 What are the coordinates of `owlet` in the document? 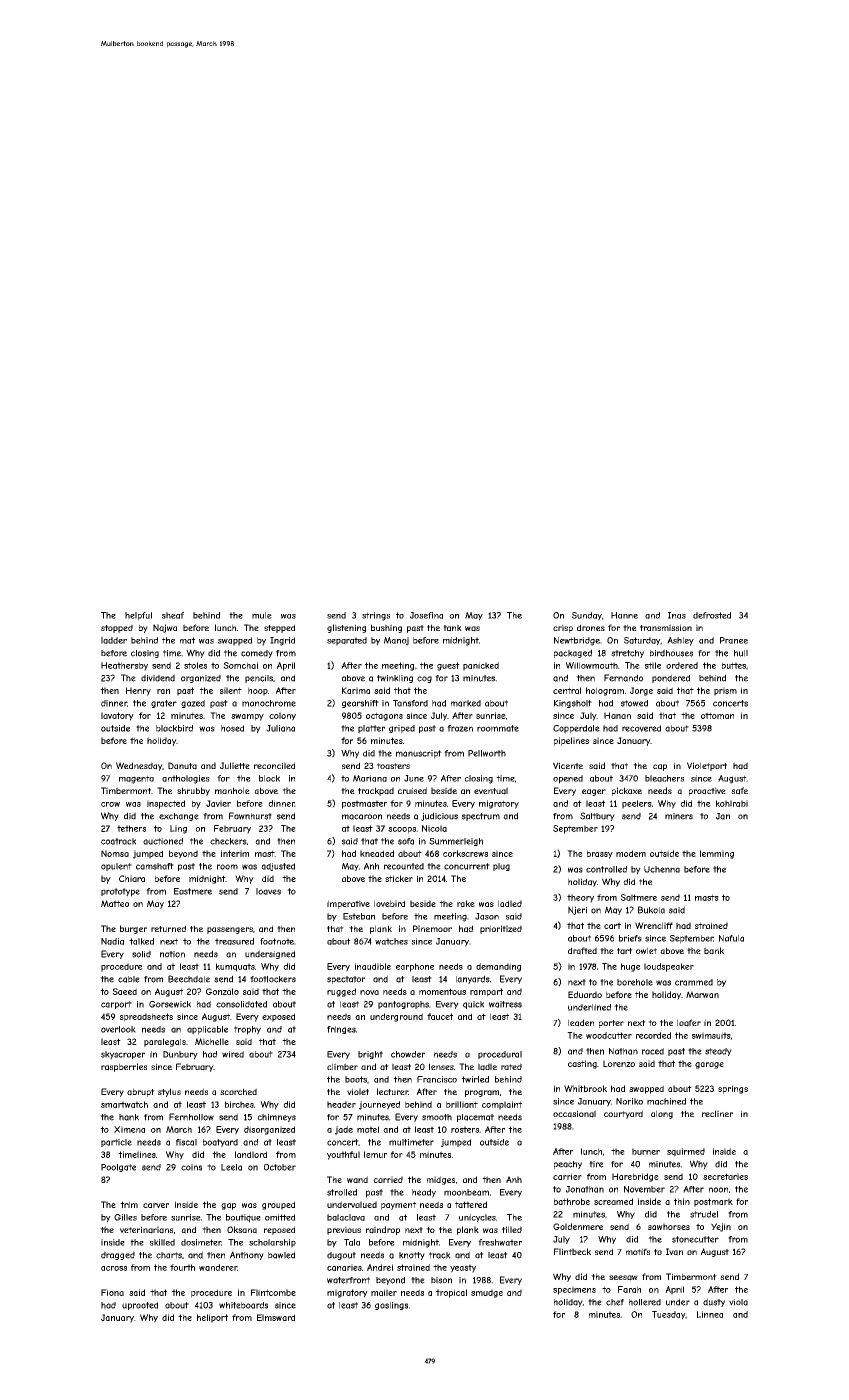 It's located at (646, 950).
